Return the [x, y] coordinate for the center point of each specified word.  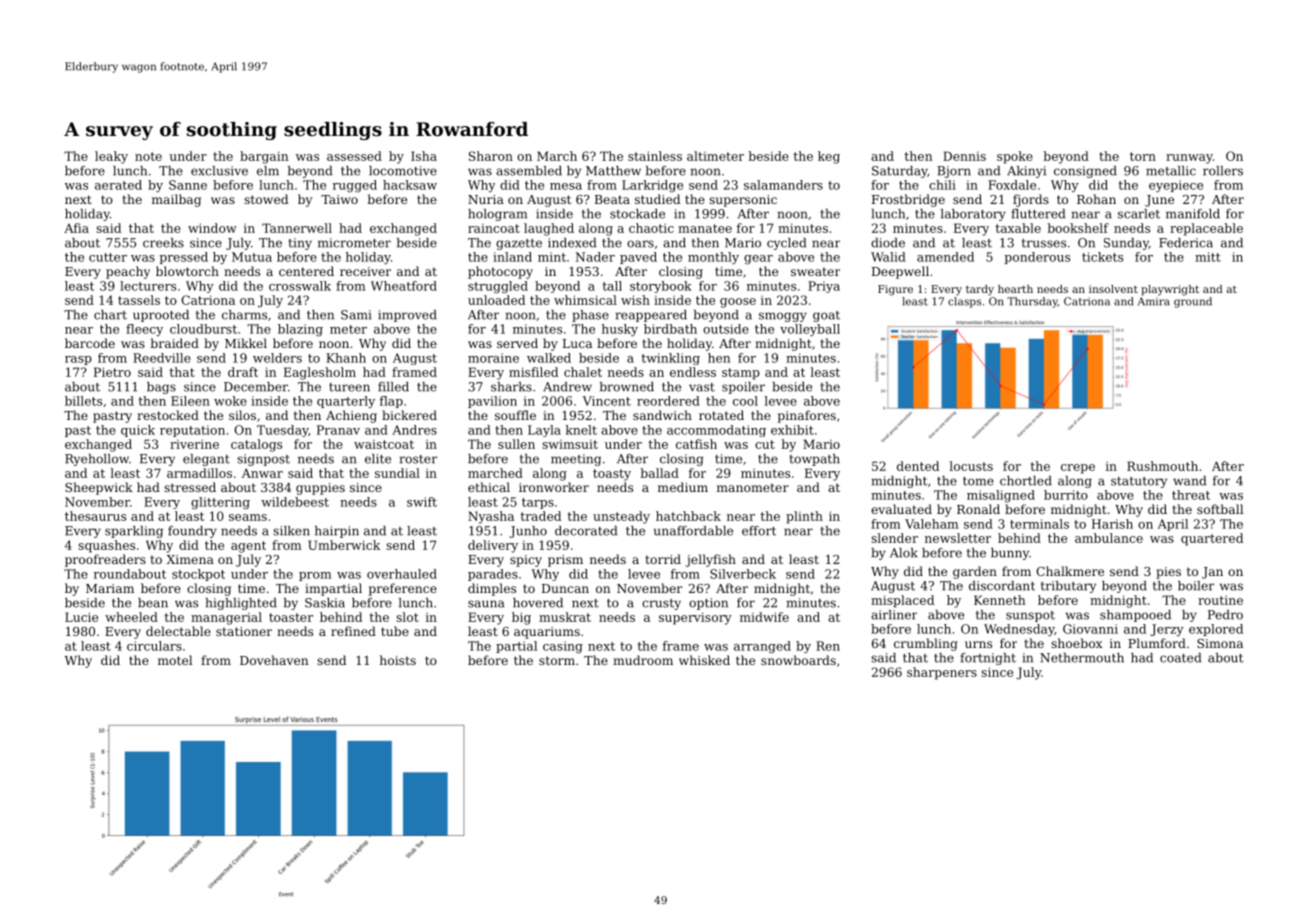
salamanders [783, 185]
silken [291, 531]
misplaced [902, 601]
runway [1189, 159]
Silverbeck [743, 574]
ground [1193, 302]
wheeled [131, 617]
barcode [90, 343]
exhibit [792, 430]
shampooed [1135, 616]
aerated [118, 185]
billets [83, 401]
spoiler [743, 388]
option [708, 604]
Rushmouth [1162, 466]
